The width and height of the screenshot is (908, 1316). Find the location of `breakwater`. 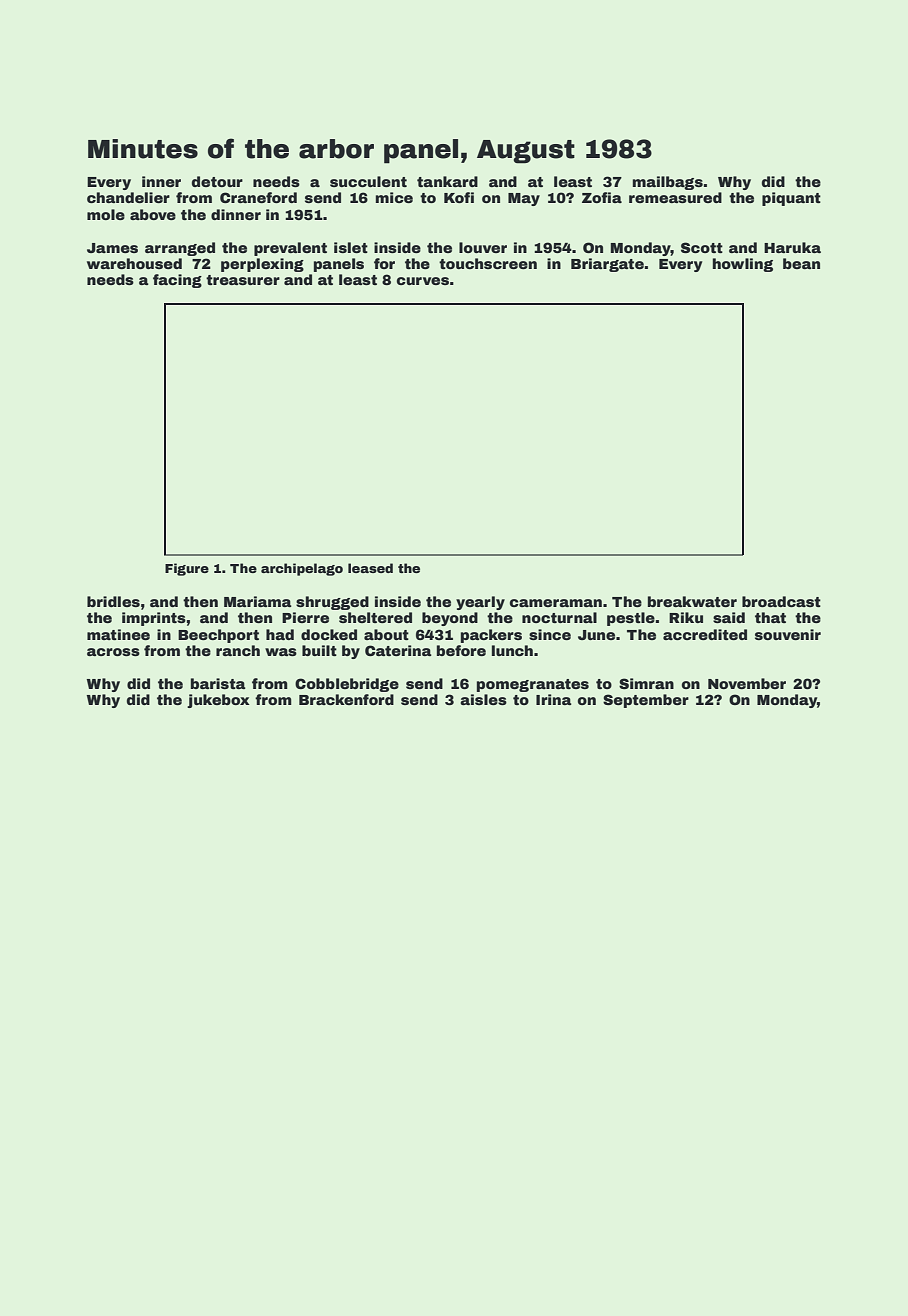

breakwater is located at coordinates (692, 601).
